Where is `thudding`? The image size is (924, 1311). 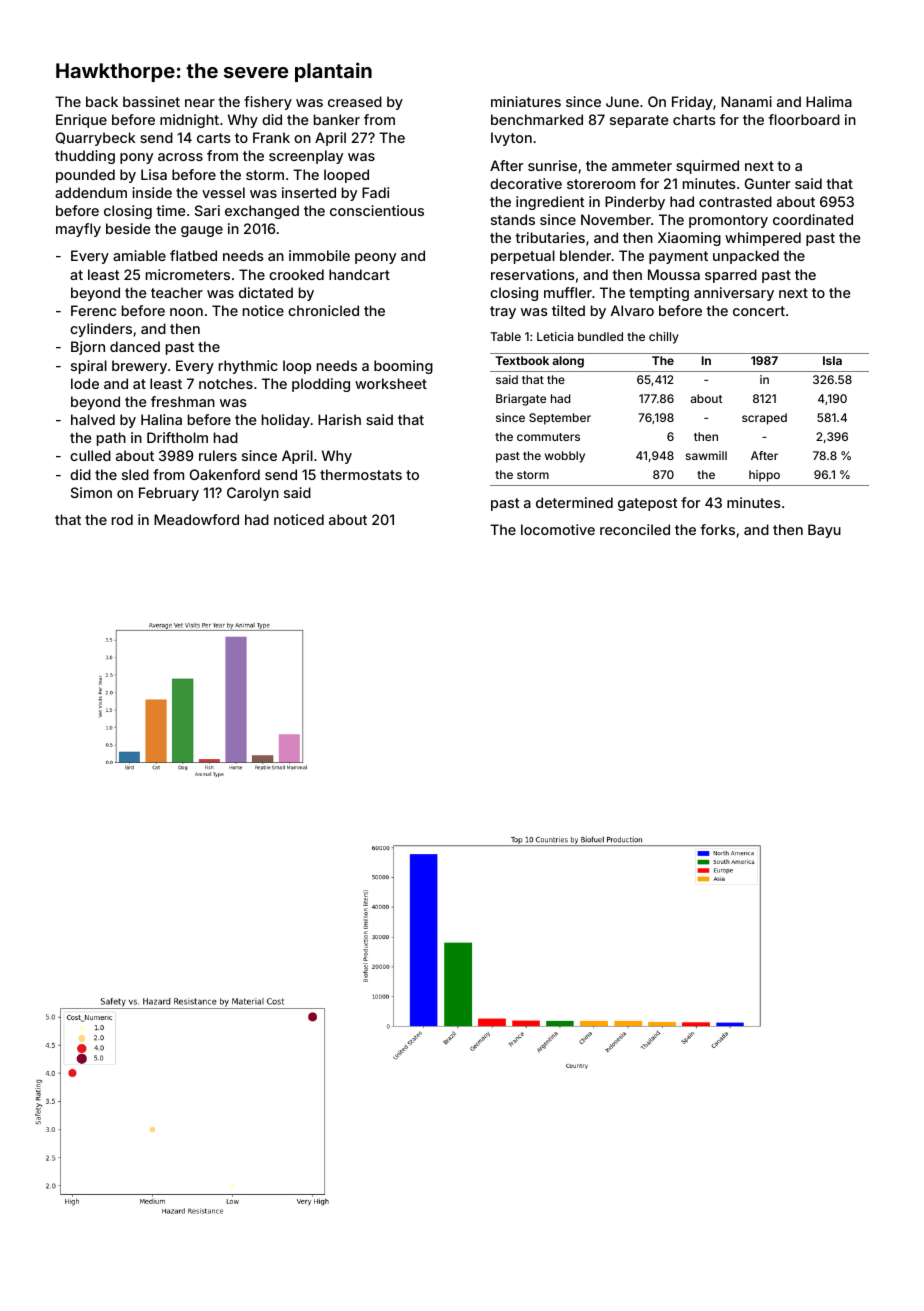
thudding is located at coordinates (85, 157).
